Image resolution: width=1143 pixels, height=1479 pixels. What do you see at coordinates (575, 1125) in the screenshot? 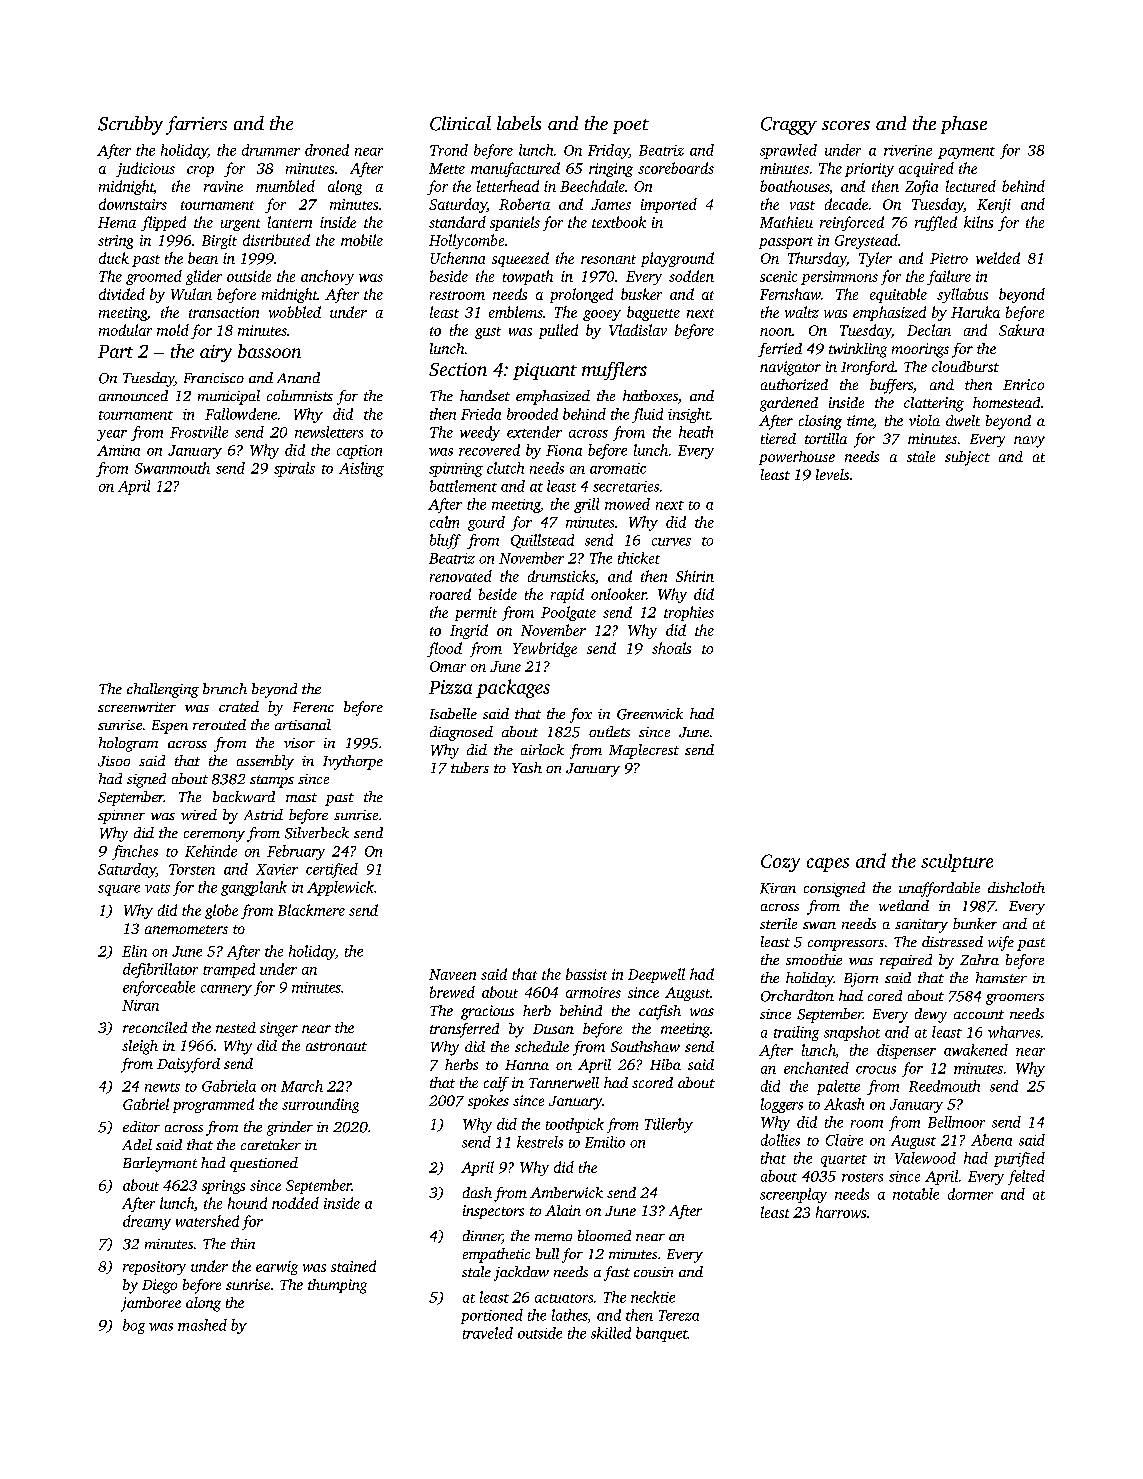
I see `toothpick` at bounding box center [575, 1125].
